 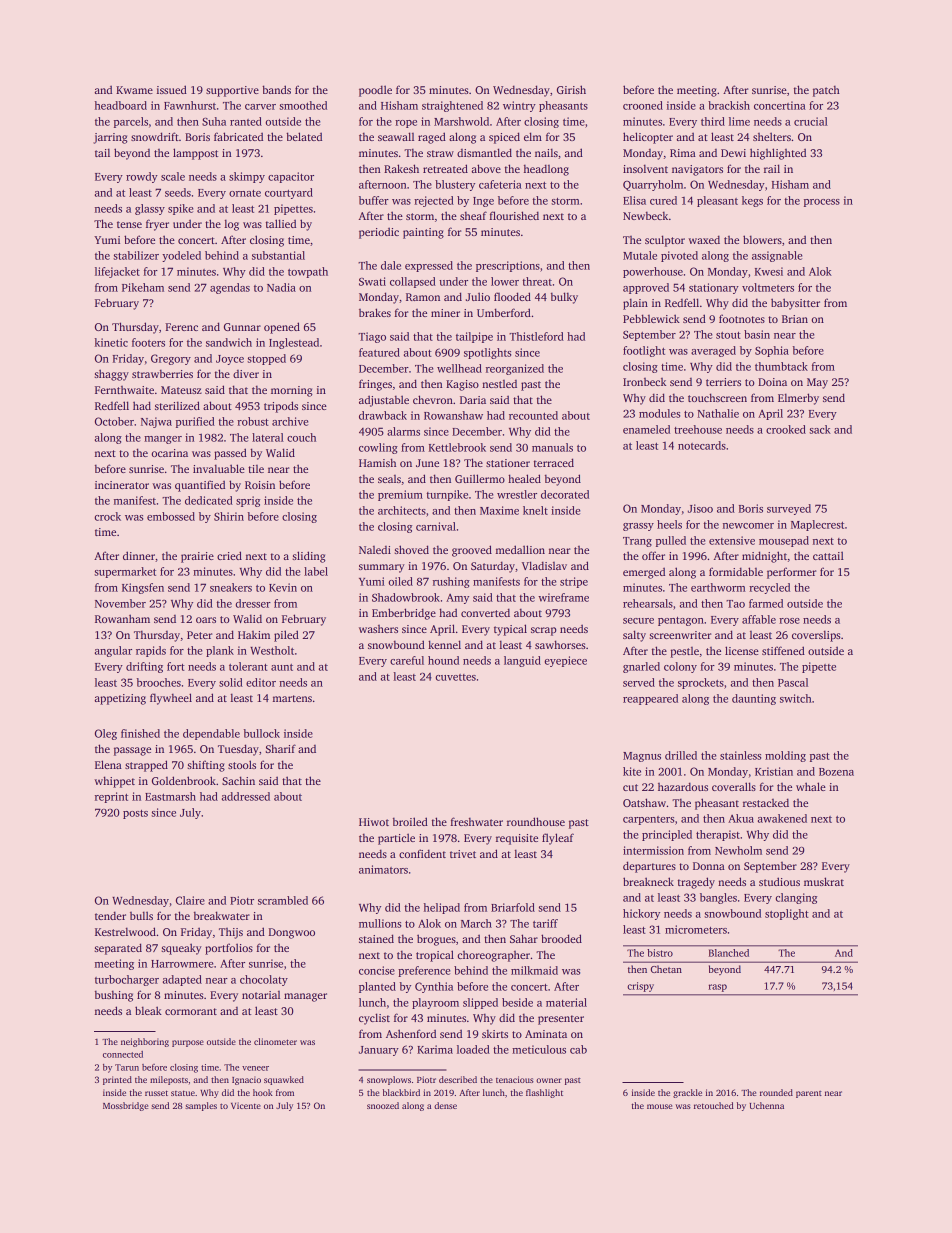 I want to click on patch, so click(x=826, y=91).
